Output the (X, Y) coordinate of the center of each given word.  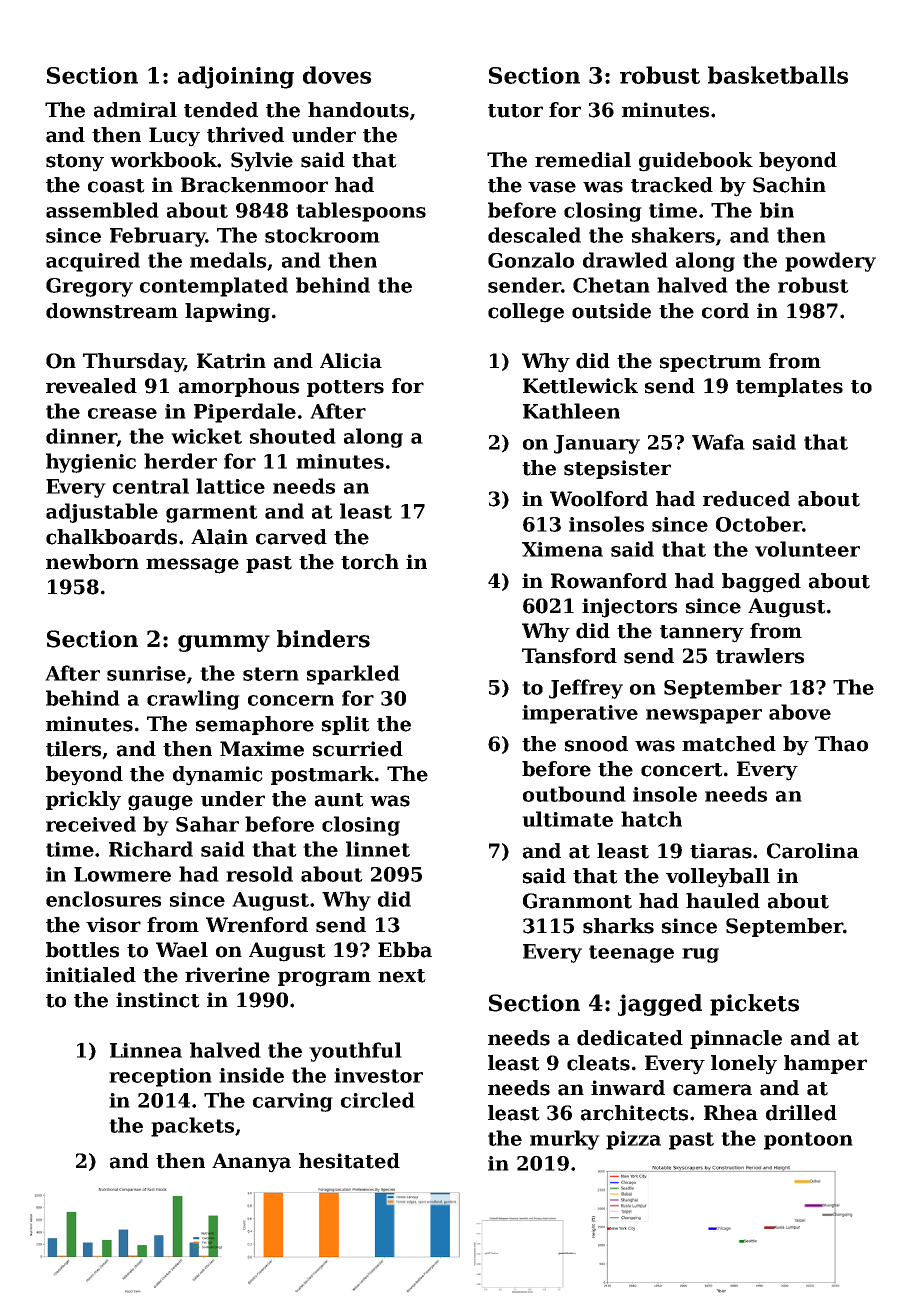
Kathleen (571, 411)
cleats (598, 1063)
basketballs (778, 75)
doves (337, 75)
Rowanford (609, 581)
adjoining (236, 77)
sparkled (353, 675)
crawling (193, 700)
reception (160, 1077)
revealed (91, 386)
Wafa (718, 442)
